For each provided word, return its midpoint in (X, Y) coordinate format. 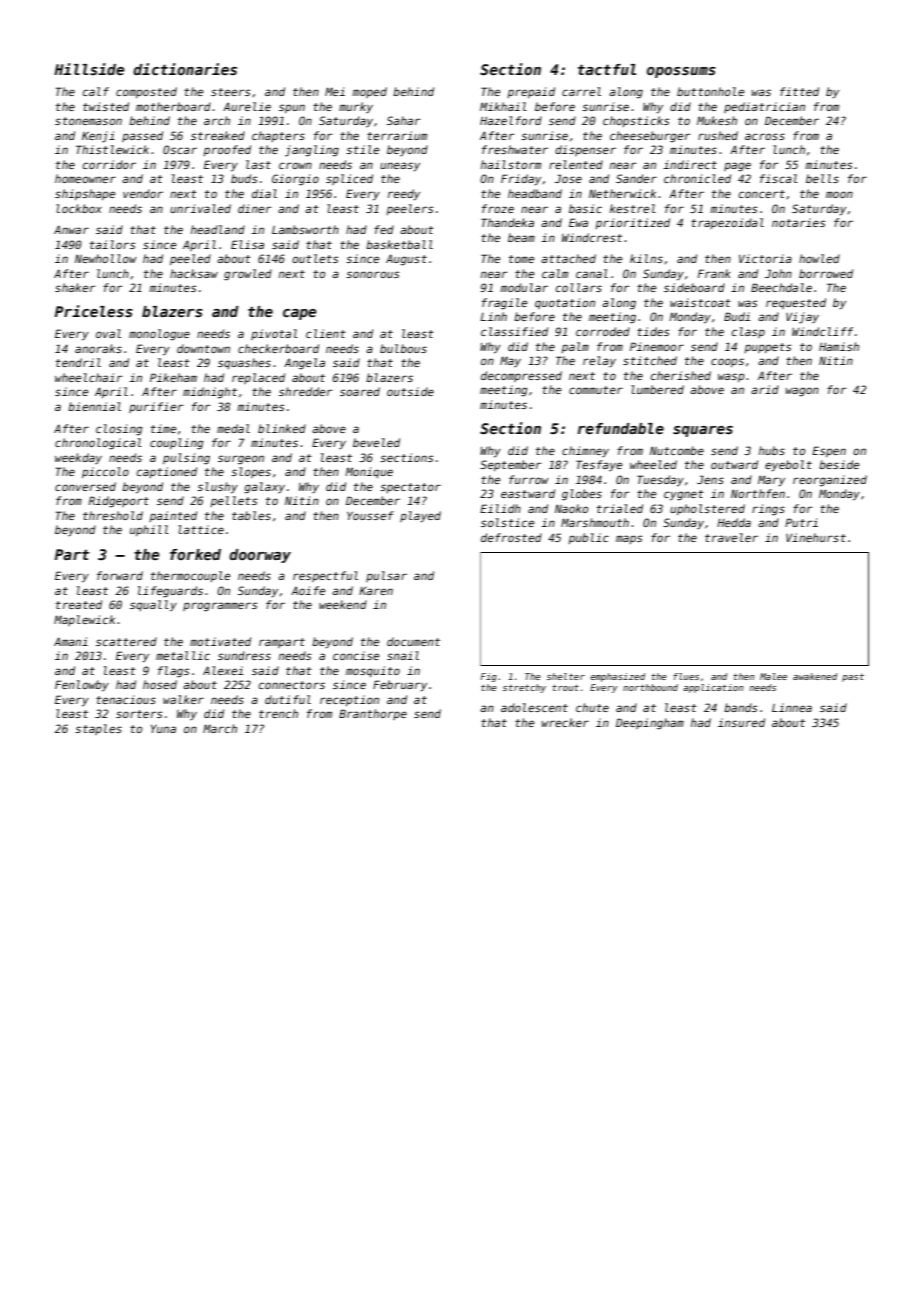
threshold (113, 515)
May (510, 361)
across (765, 136)
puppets (767, 348)
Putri (801, 522)
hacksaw (194, 273)
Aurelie (247, 106)
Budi (737, 316)
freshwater (515, 149)
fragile (504, 304)
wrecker (565, 722)
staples (98, 729)
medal (233, 428)
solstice (507, 522)
